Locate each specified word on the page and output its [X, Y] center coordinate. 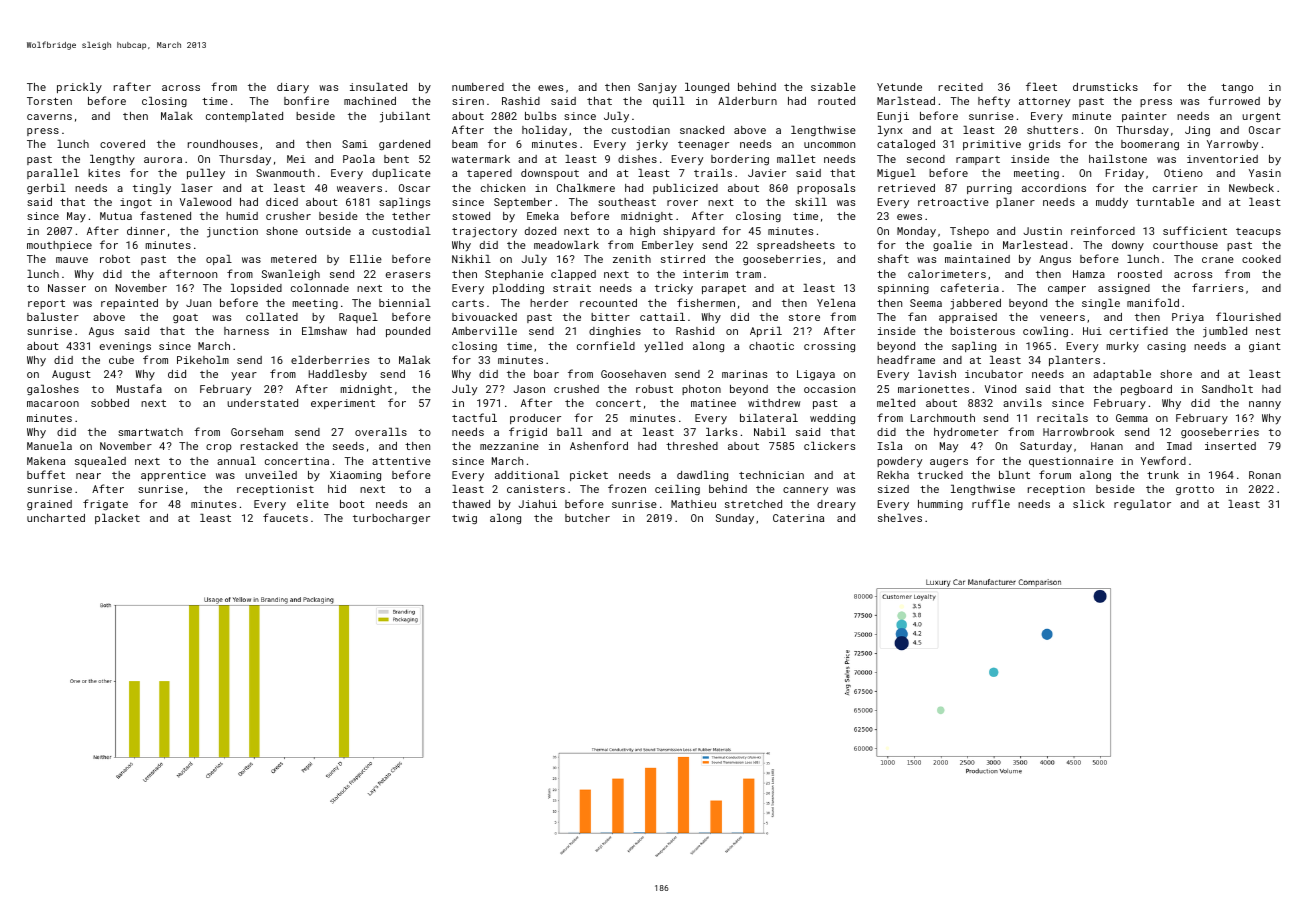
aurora [163, 160]
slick [1089, 504]
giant [1265, 347]
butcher [587, 518]
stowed [471, 216]
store [804, 317]
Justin [1042, 231]
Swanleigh [291, 275]
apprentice [173, 476]
